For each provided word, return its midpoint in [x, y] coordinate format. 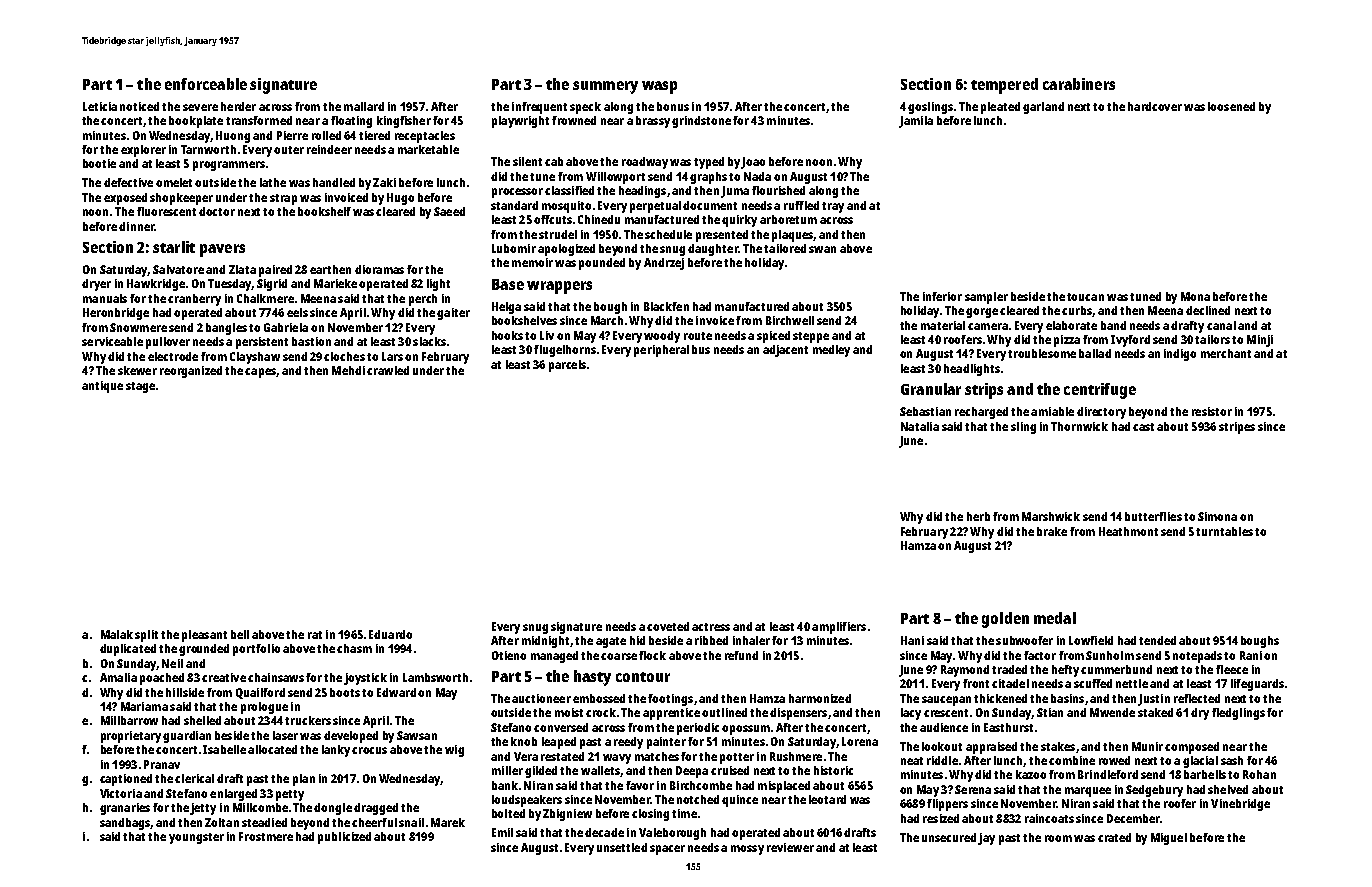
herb [978, 516]
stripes [1237, 428]
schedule [668, 234]
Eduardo [390, 634]
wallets [600, 770]
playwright [520, 122]
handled [334, 182]
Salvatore [178, 269]
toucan [1085, 297]
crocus [369, 750]
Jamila [916, 122]
